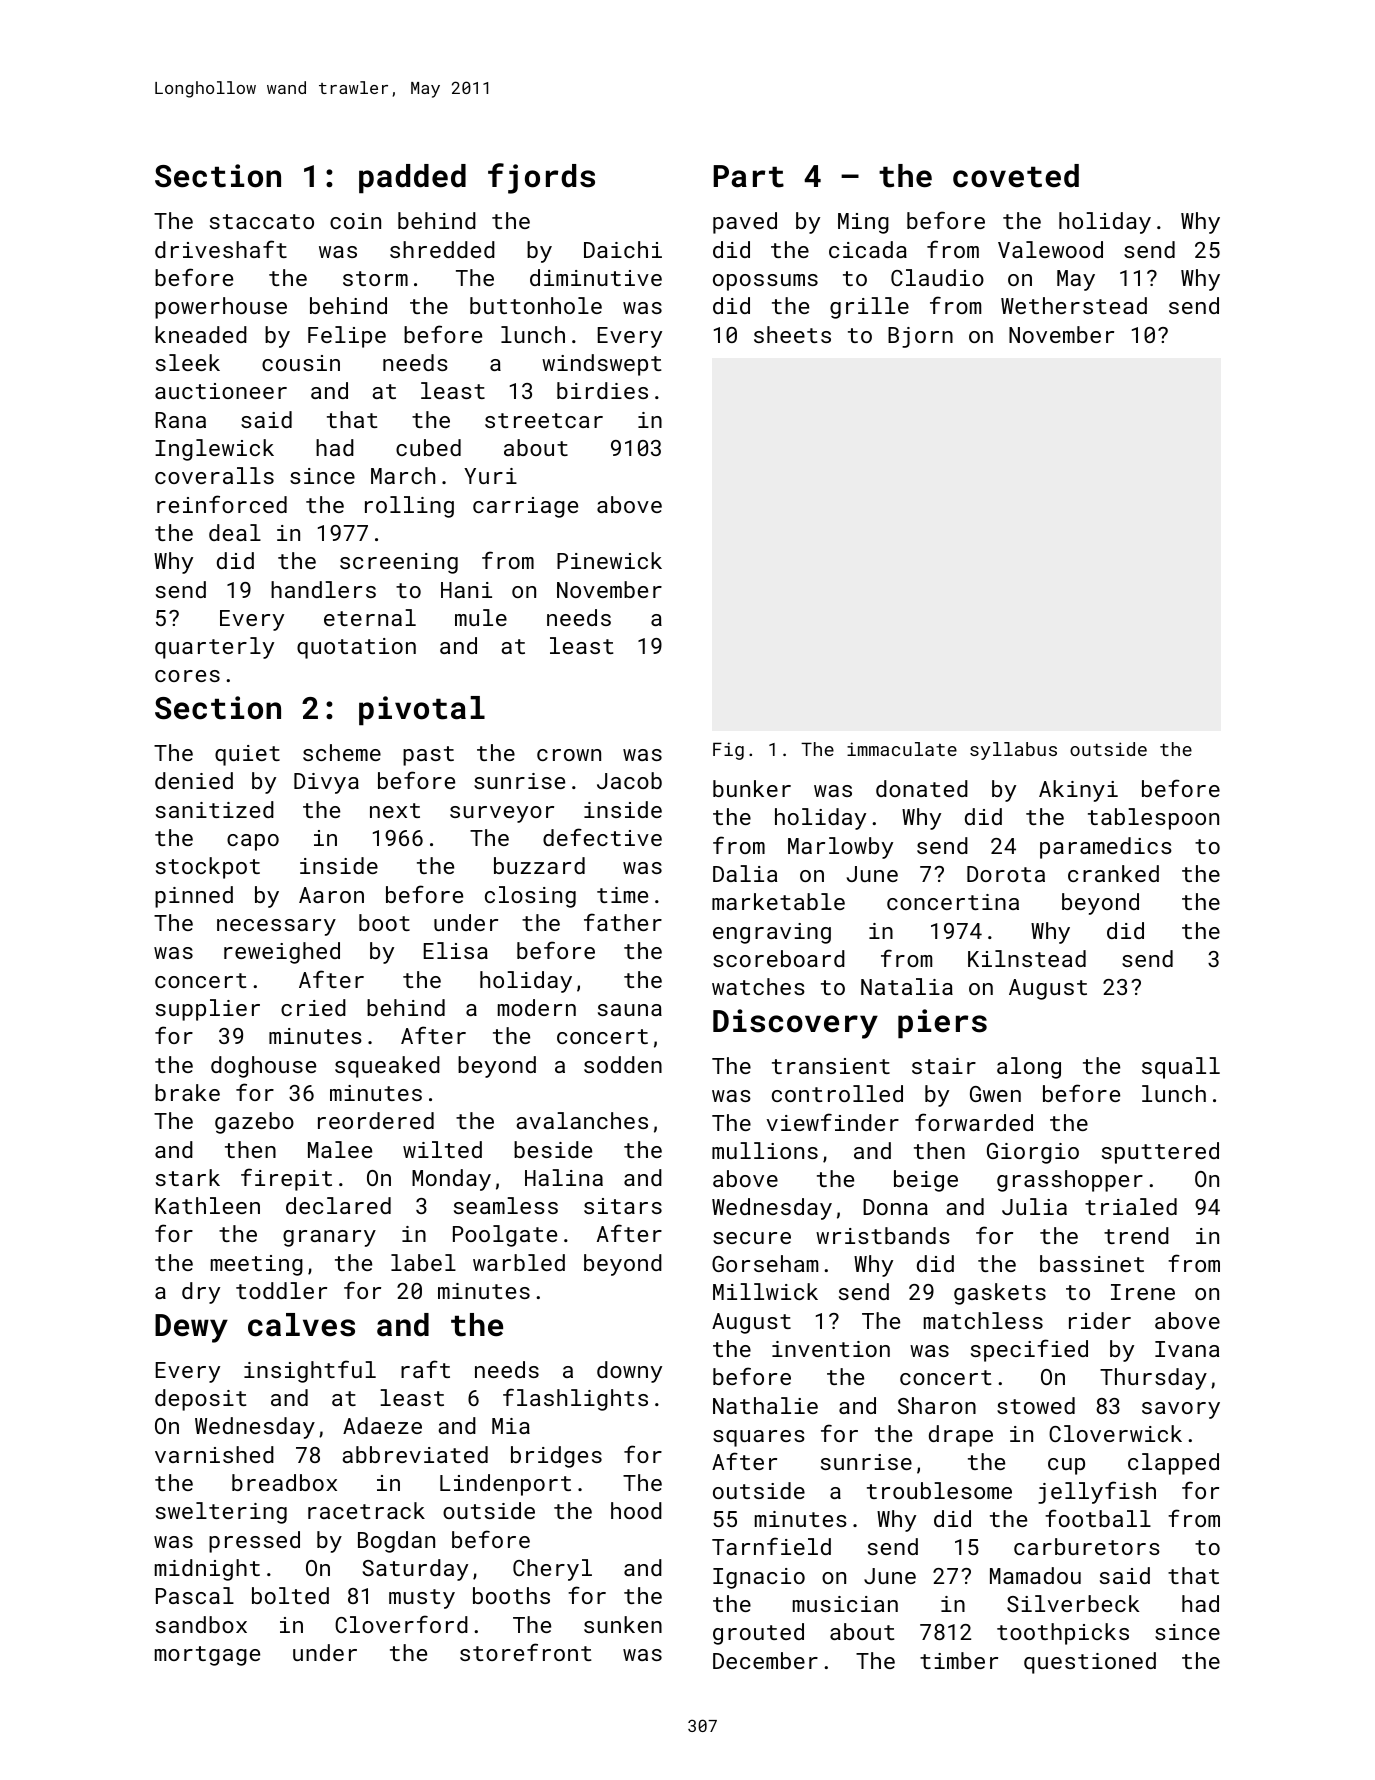  What do you see at coordinates (1050, 249) in the screenshot?
I see `Valewood` at bounding box center [1050, 249].
